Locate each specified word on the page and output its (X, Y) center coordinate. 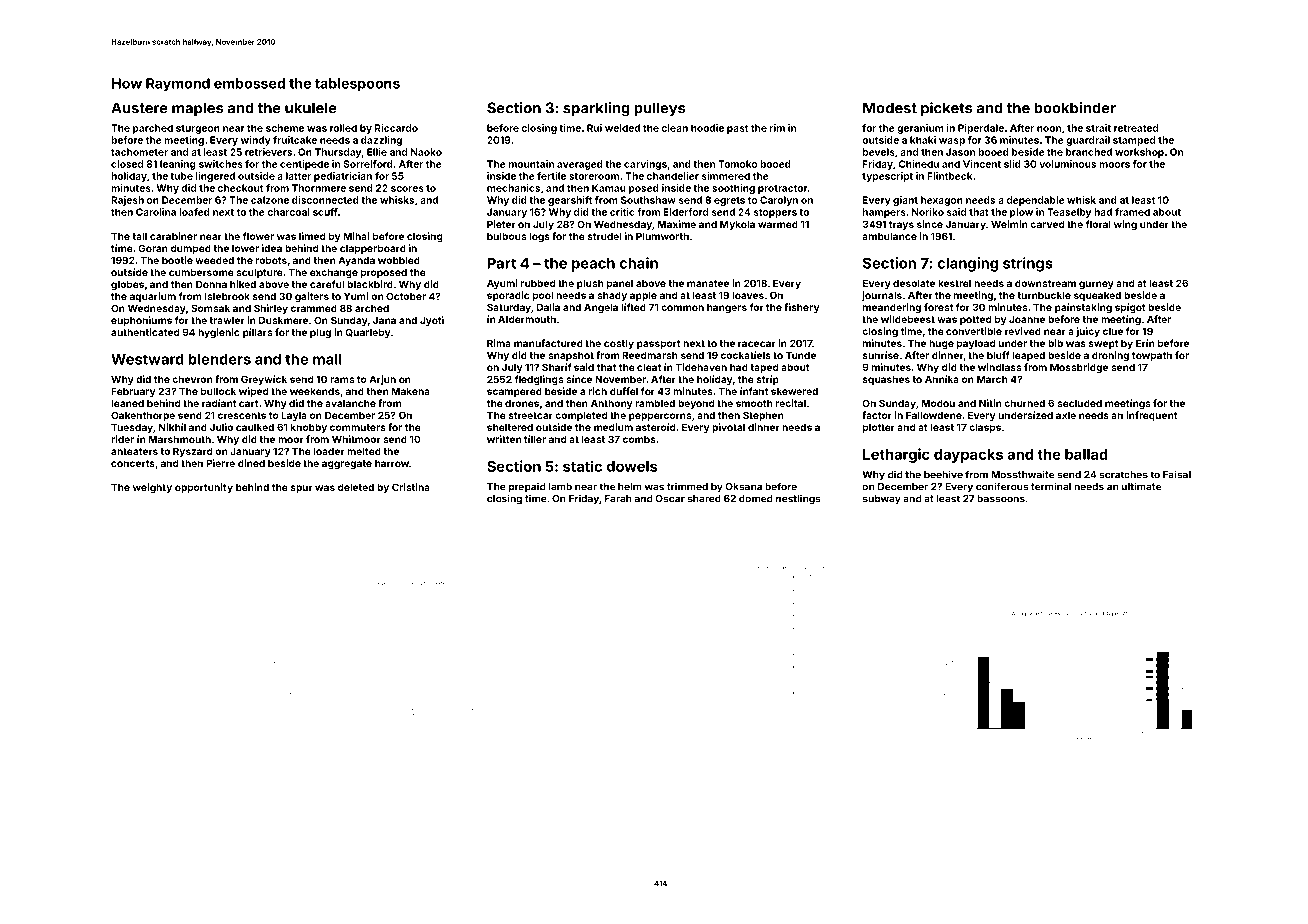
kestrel (954, 283)
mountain (531, 164)
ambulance (889, 236)
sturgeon (198, 129)
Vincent (982, 164)
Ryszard (192, 452)
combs (639, 439)
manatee (708, 283)
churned (1024, 403)
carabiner (173, 236)
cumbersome (201, 272)
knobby (309, 428)
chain (638, 263)
